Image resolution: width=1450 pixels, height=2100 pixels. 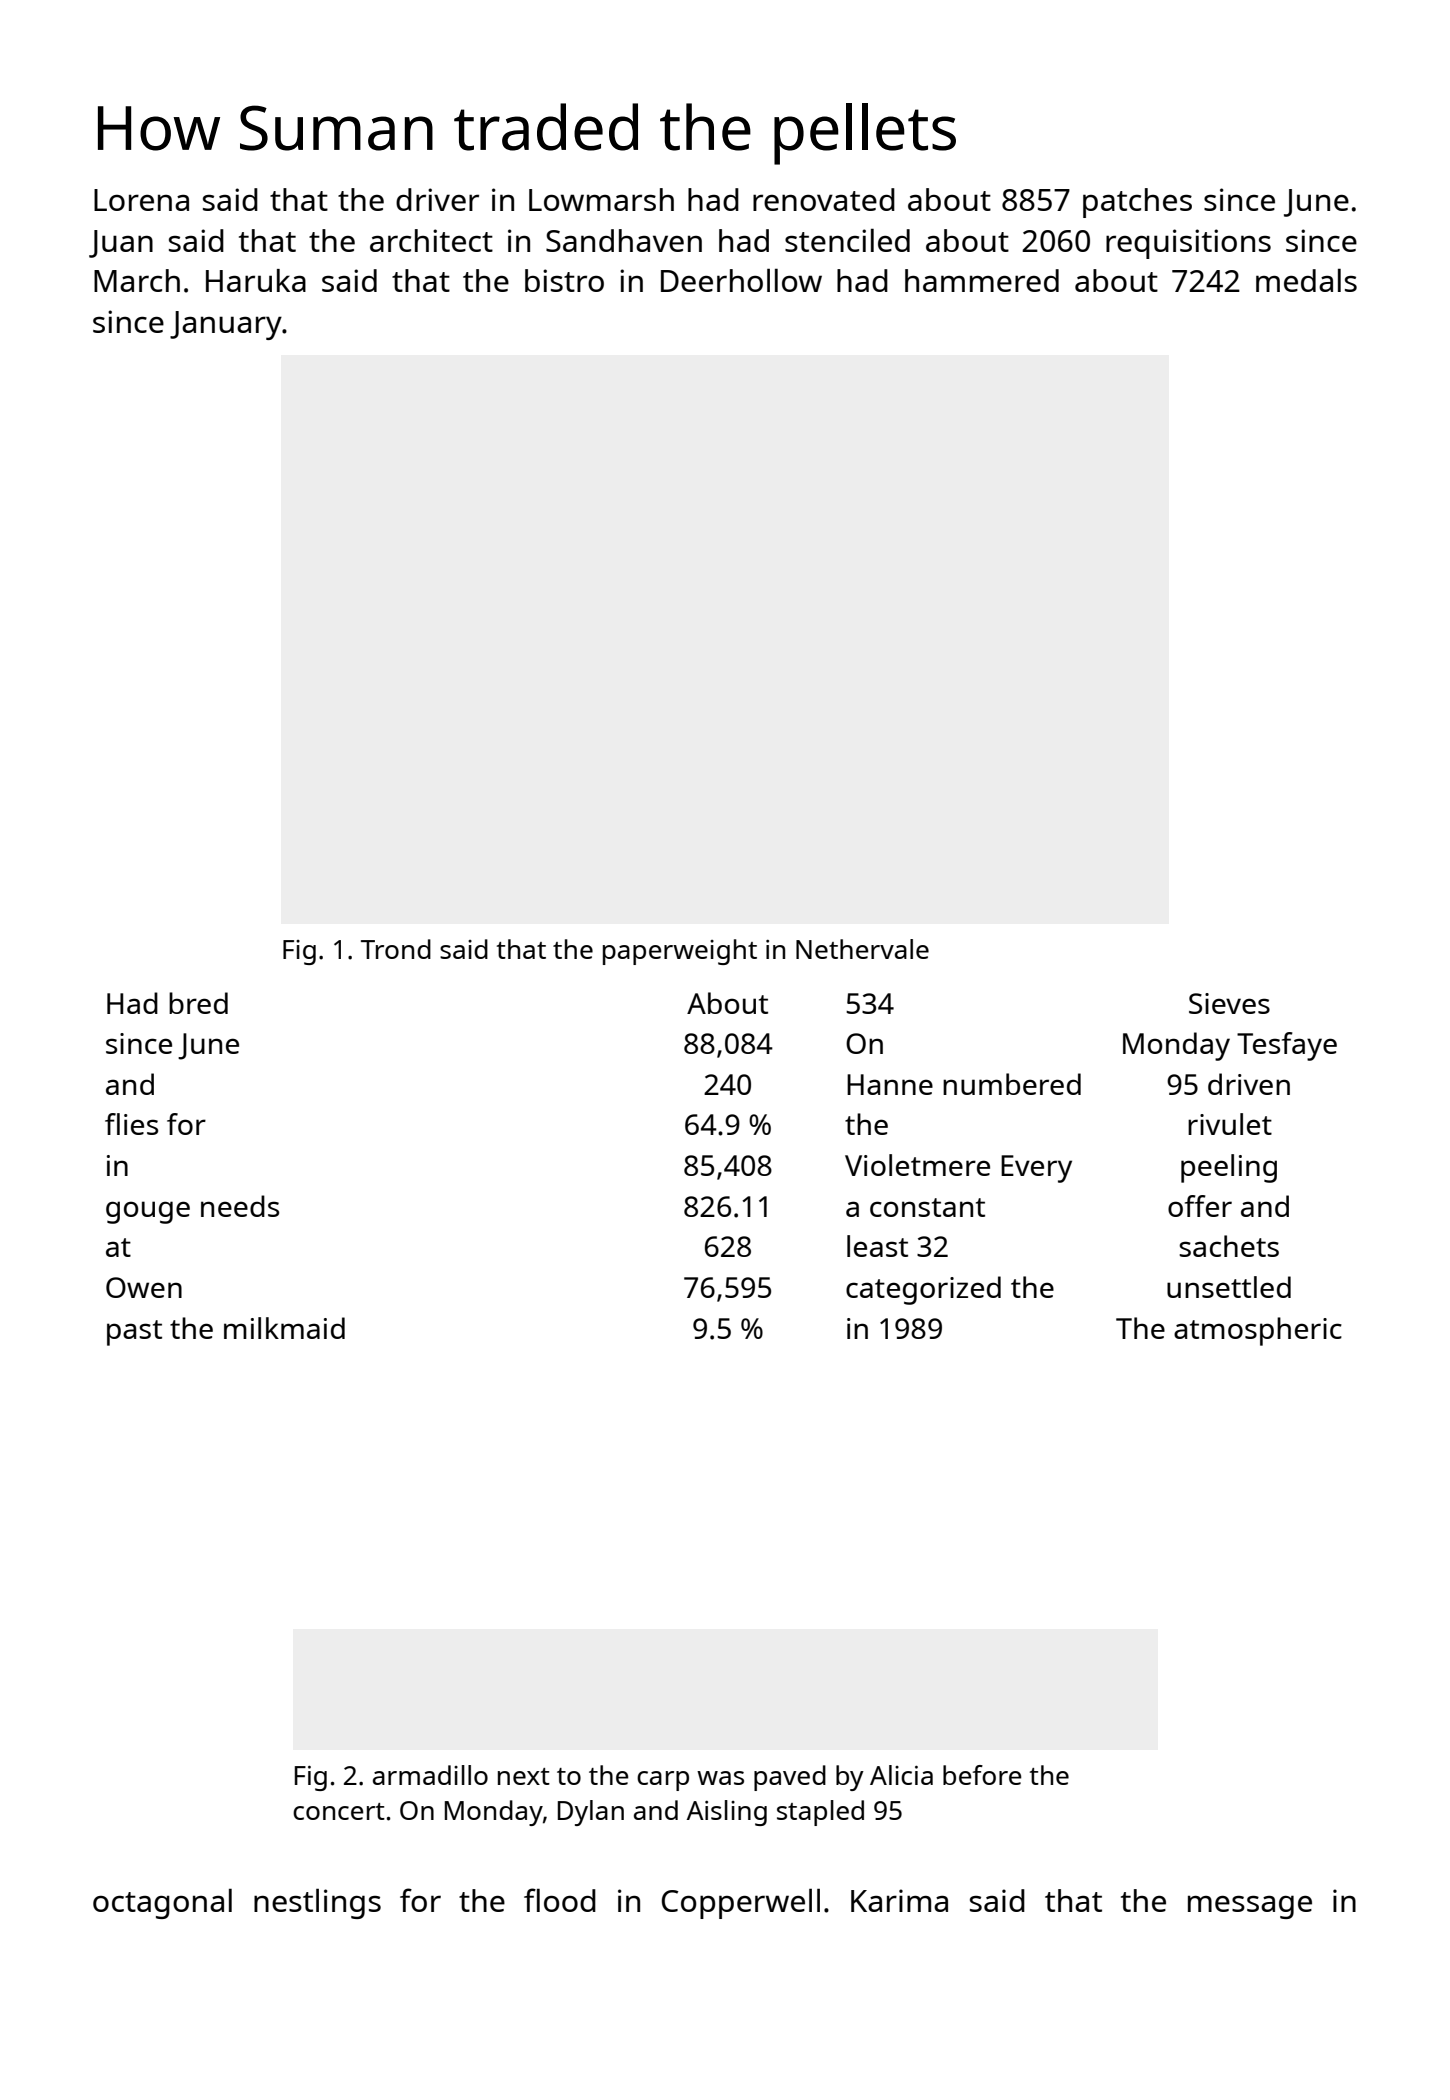 I want to click on past, so click(x=134, y=1333).
